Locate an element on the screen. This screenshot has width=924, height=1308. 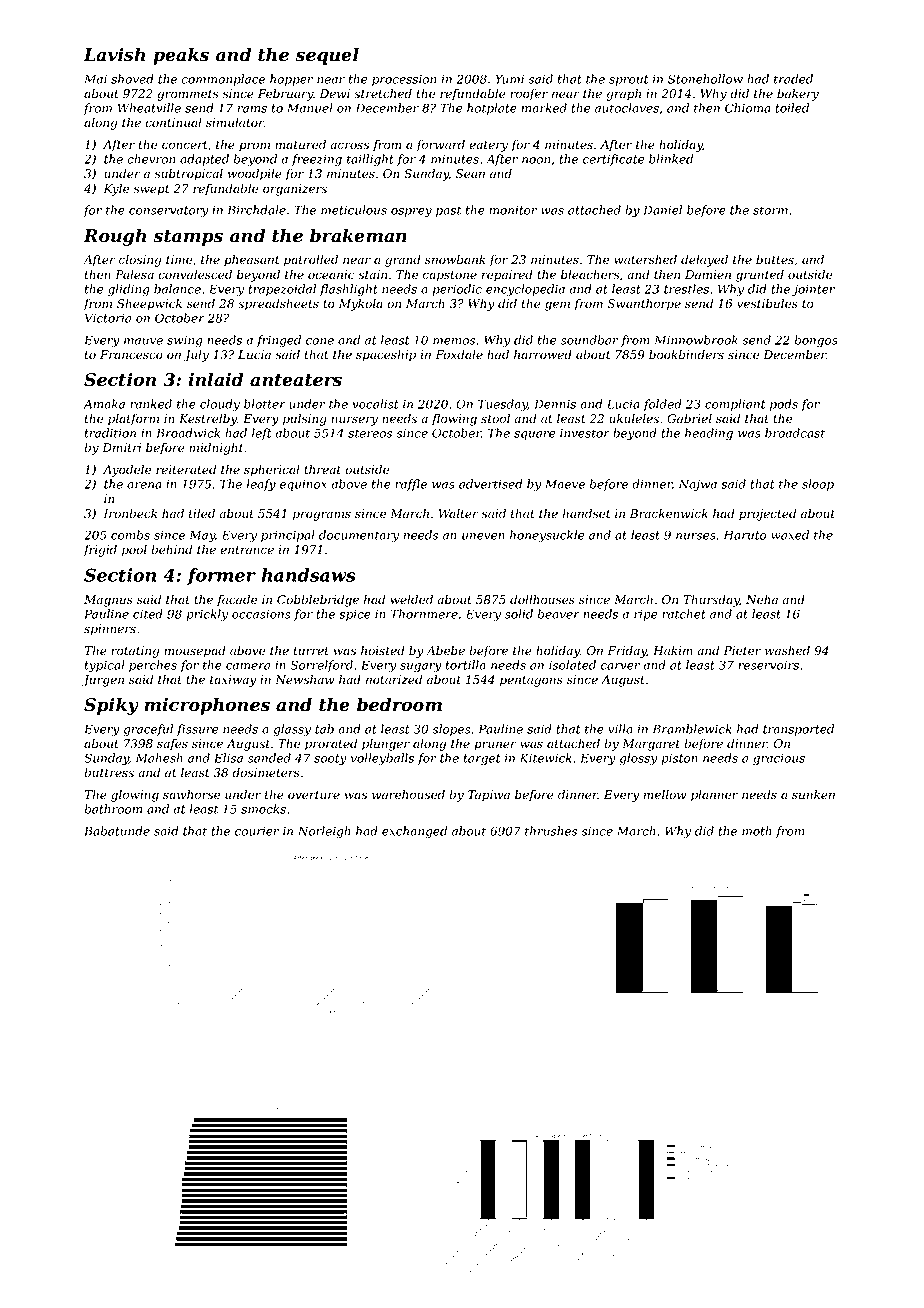
former is located at coordinates (221, 576).
